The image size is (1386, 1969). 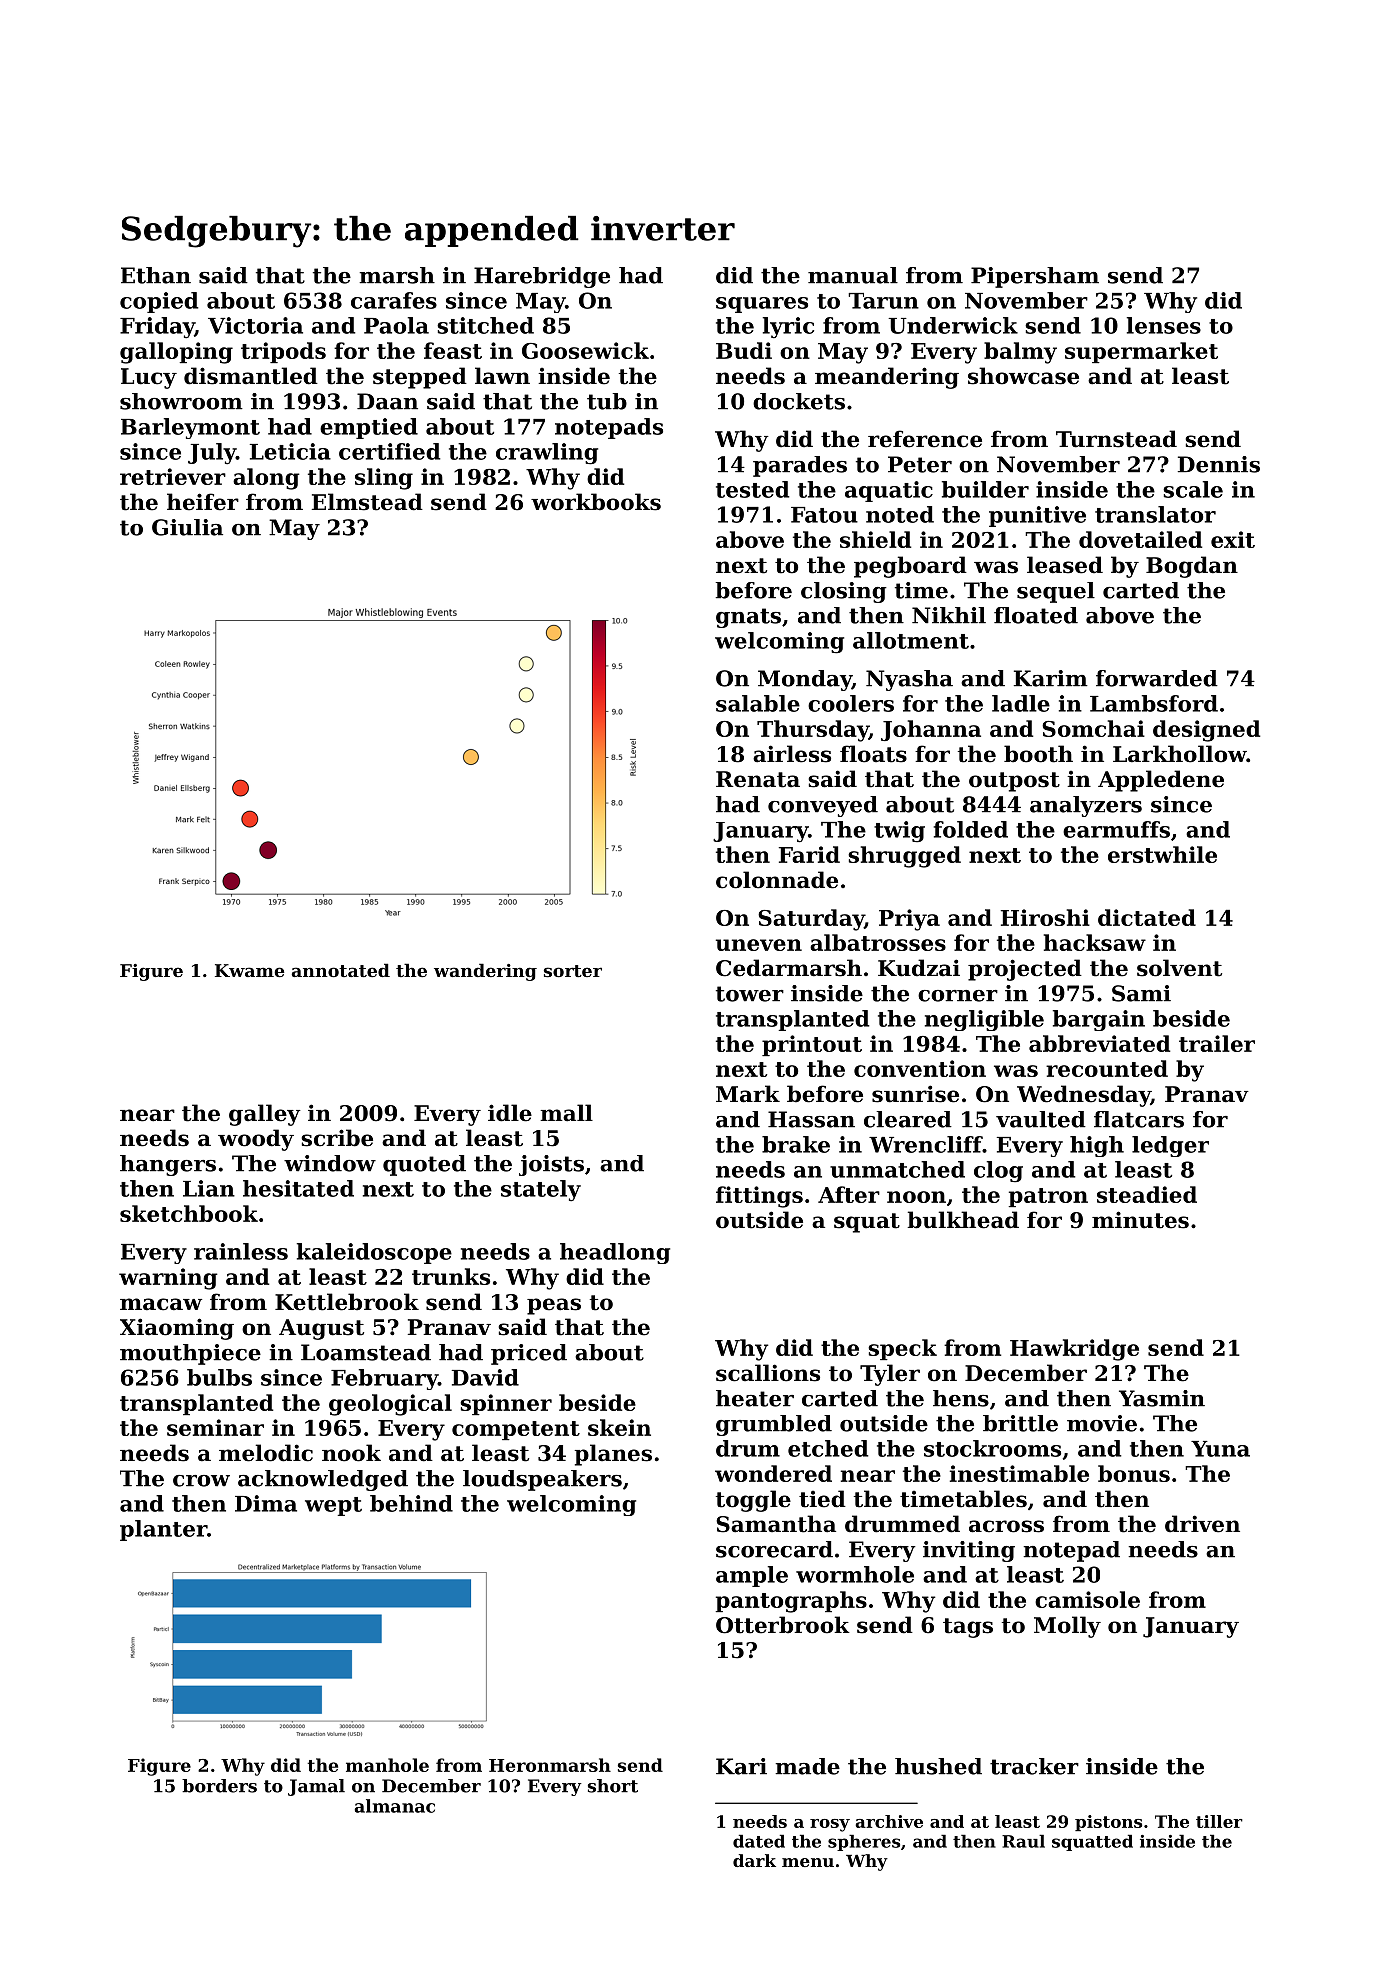 What do you see at coordinates (807, 1766) in the image?
I see `made` at bounding box center [807, 1766].
